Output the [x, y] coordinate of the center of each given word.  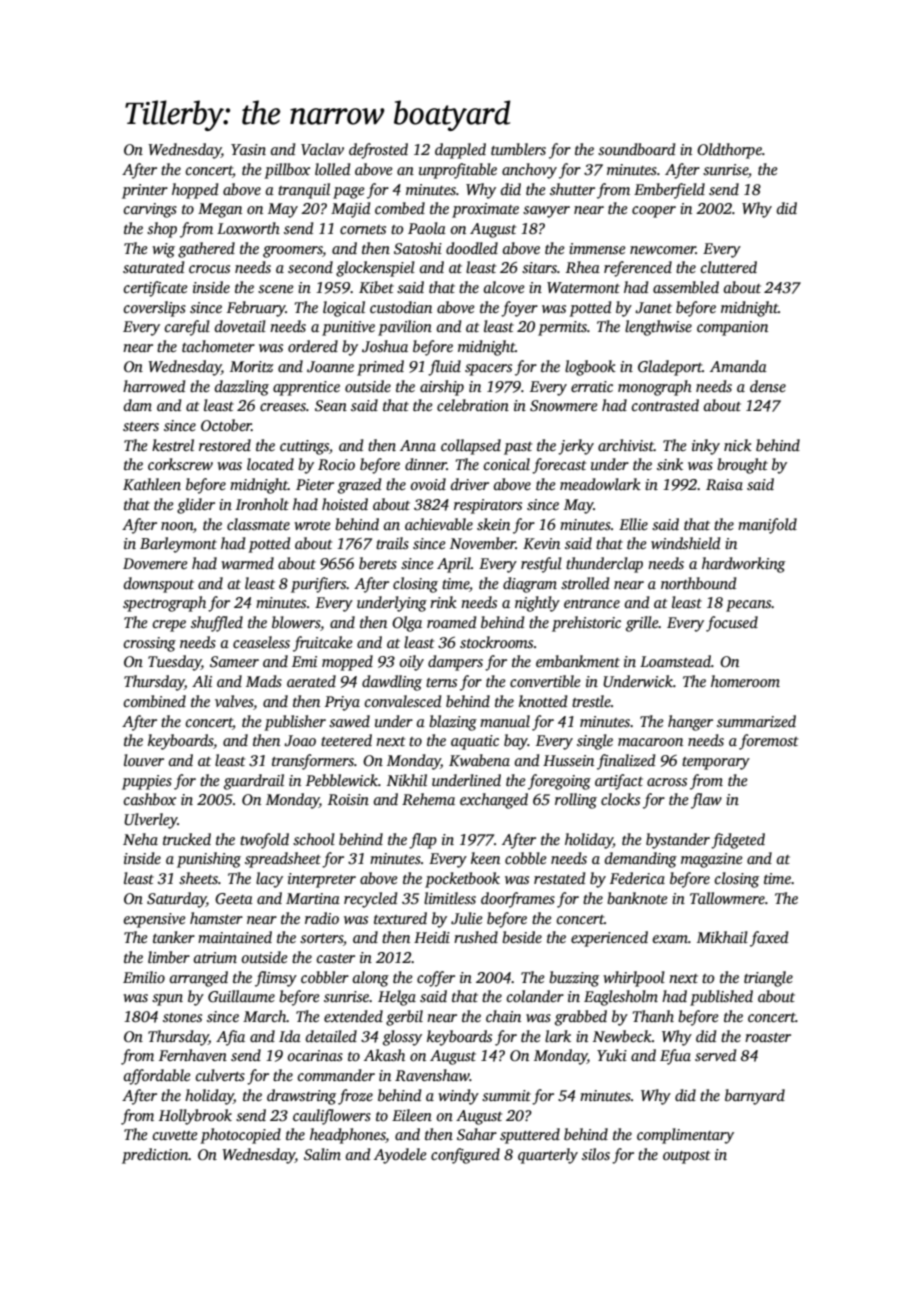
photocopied [240, 1136]
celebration [473, 405]
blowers [296, 622]
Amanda [738, 366]
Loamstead [675, 661]
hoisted [345, 504]
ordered [313, 346]
